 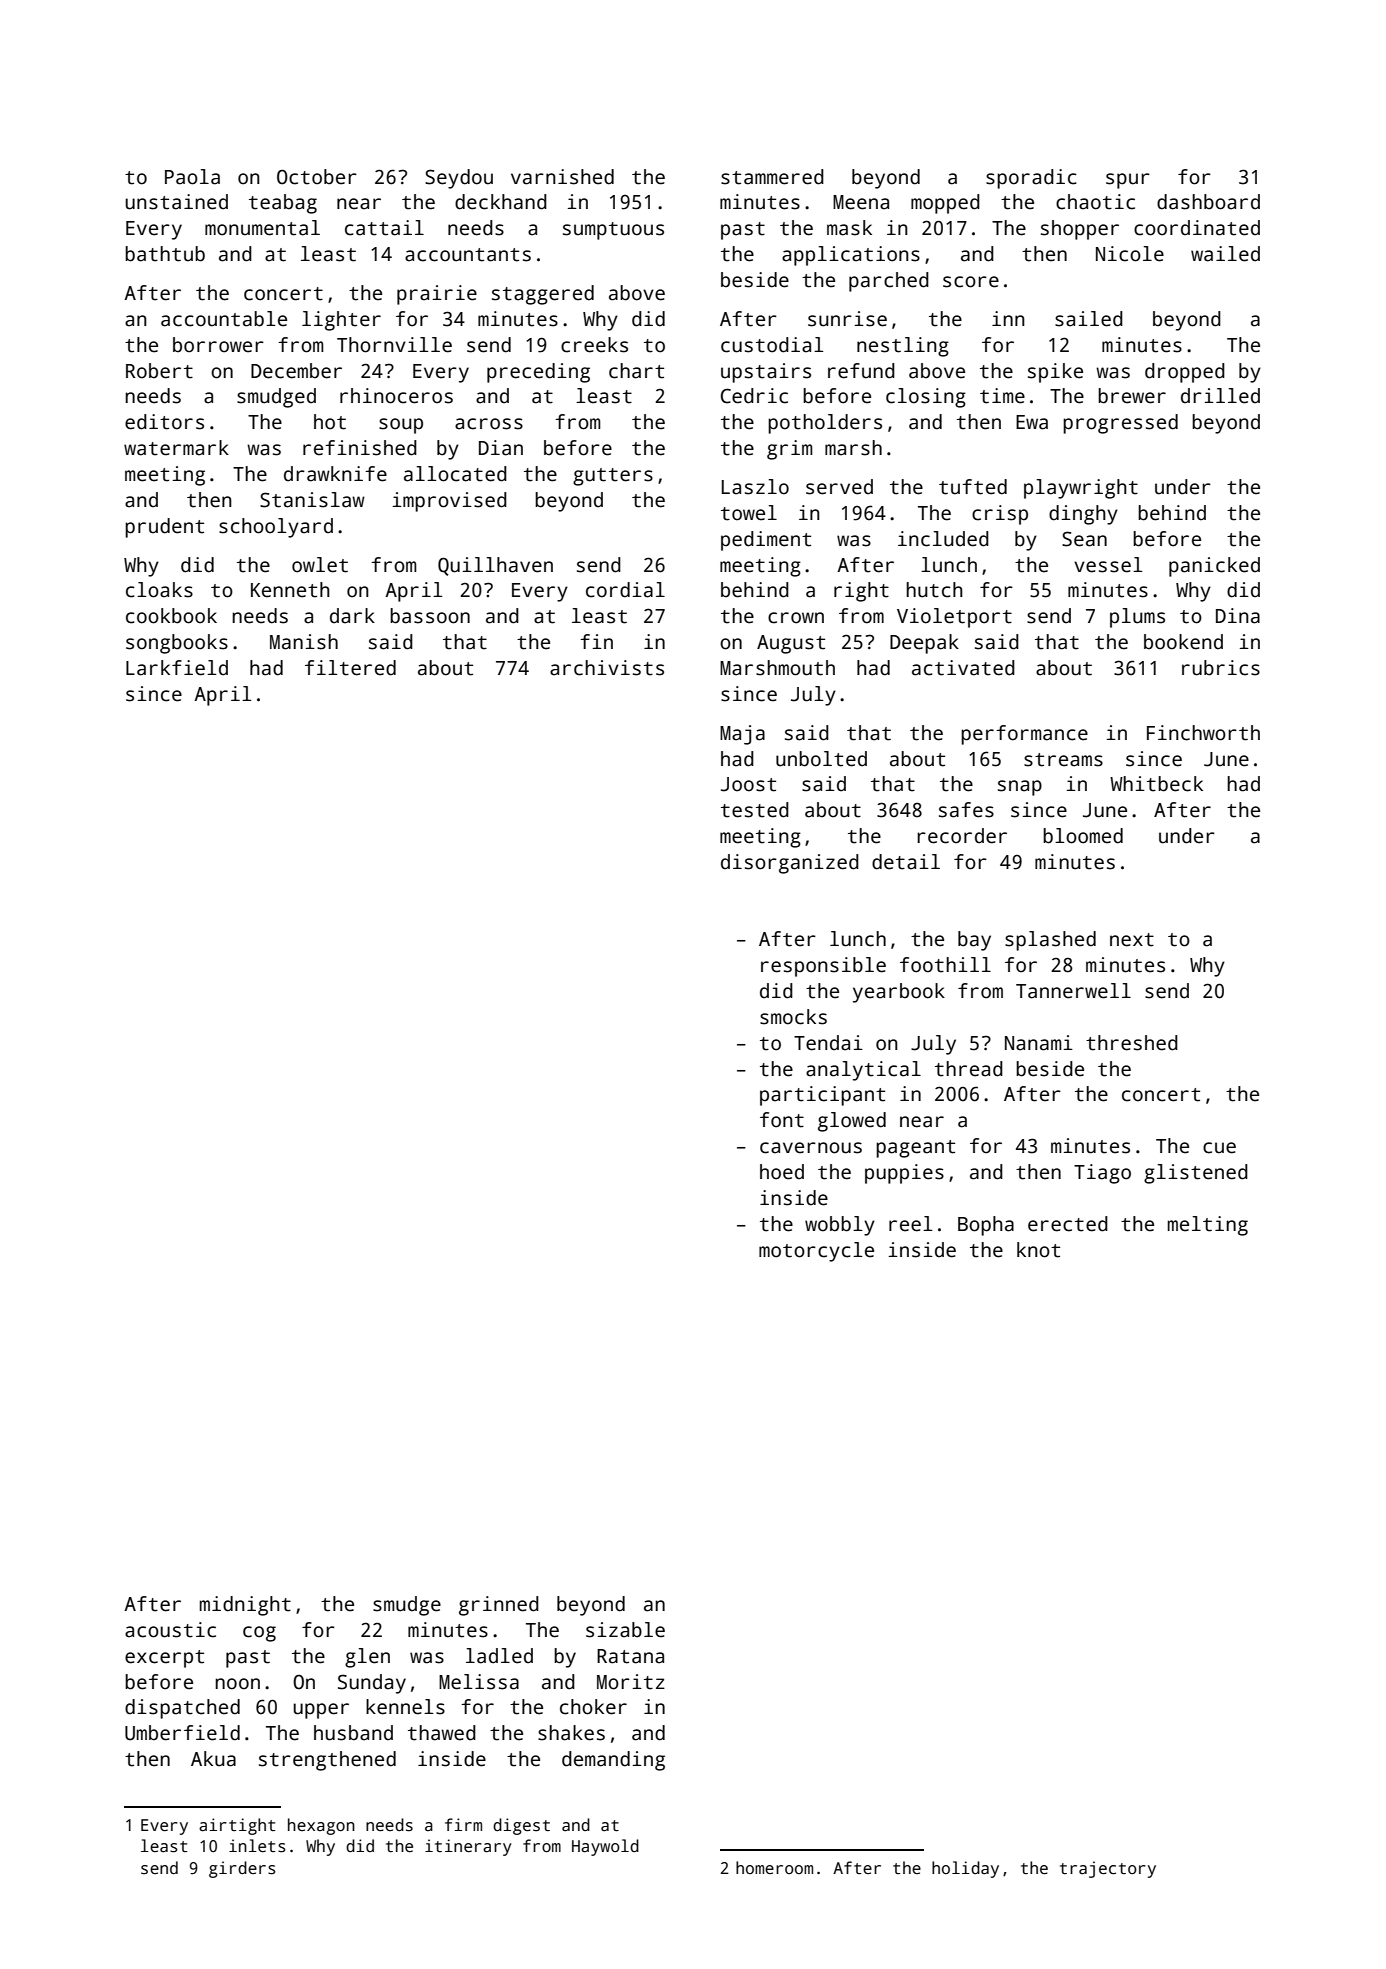 What do you see at coordinates (793, 1017) in the screenshot?
I see `smocks` at bounding box center [793, 1017].
